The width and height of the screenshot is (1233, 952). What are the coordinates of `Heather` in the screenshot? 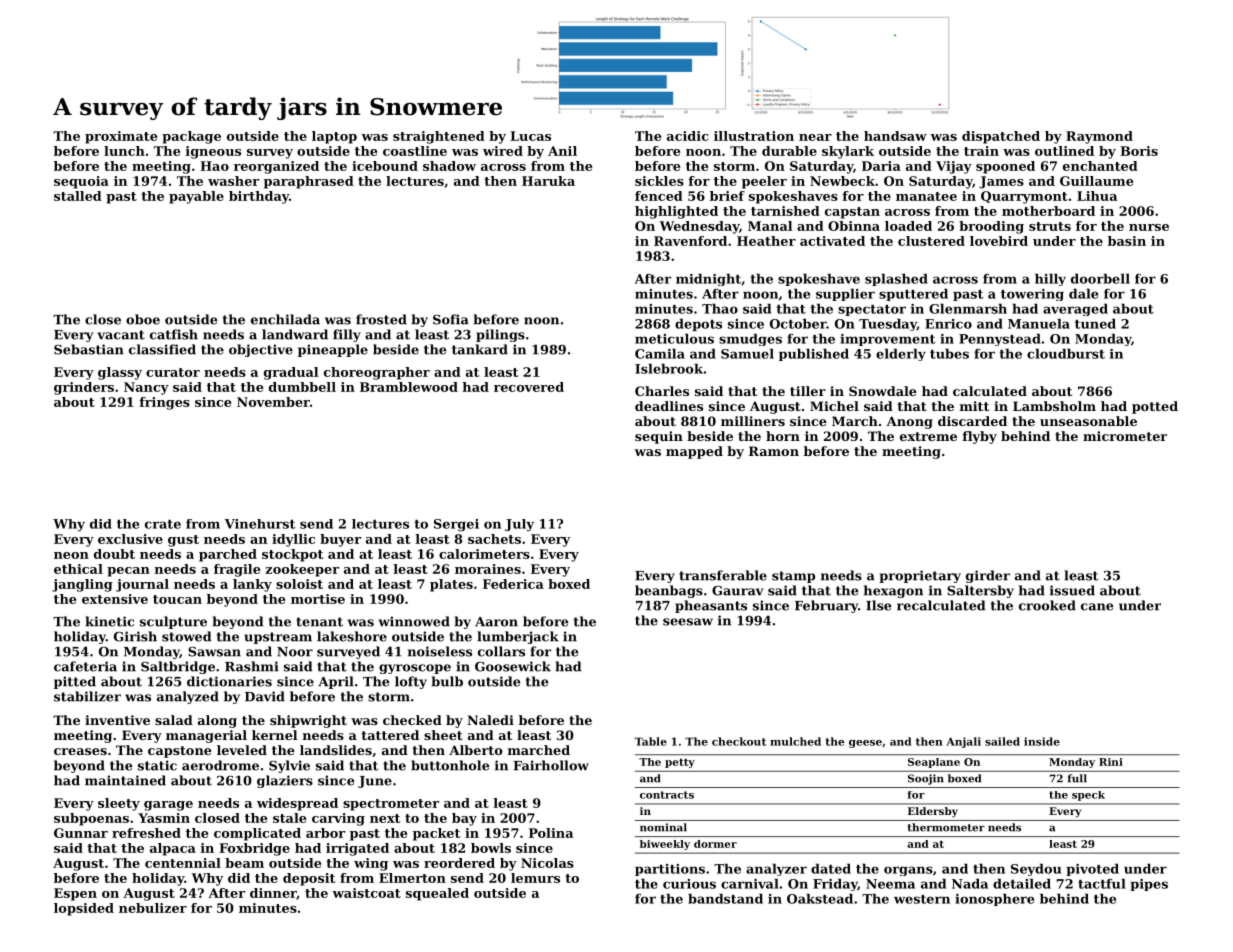 It's located at (766, 241).
